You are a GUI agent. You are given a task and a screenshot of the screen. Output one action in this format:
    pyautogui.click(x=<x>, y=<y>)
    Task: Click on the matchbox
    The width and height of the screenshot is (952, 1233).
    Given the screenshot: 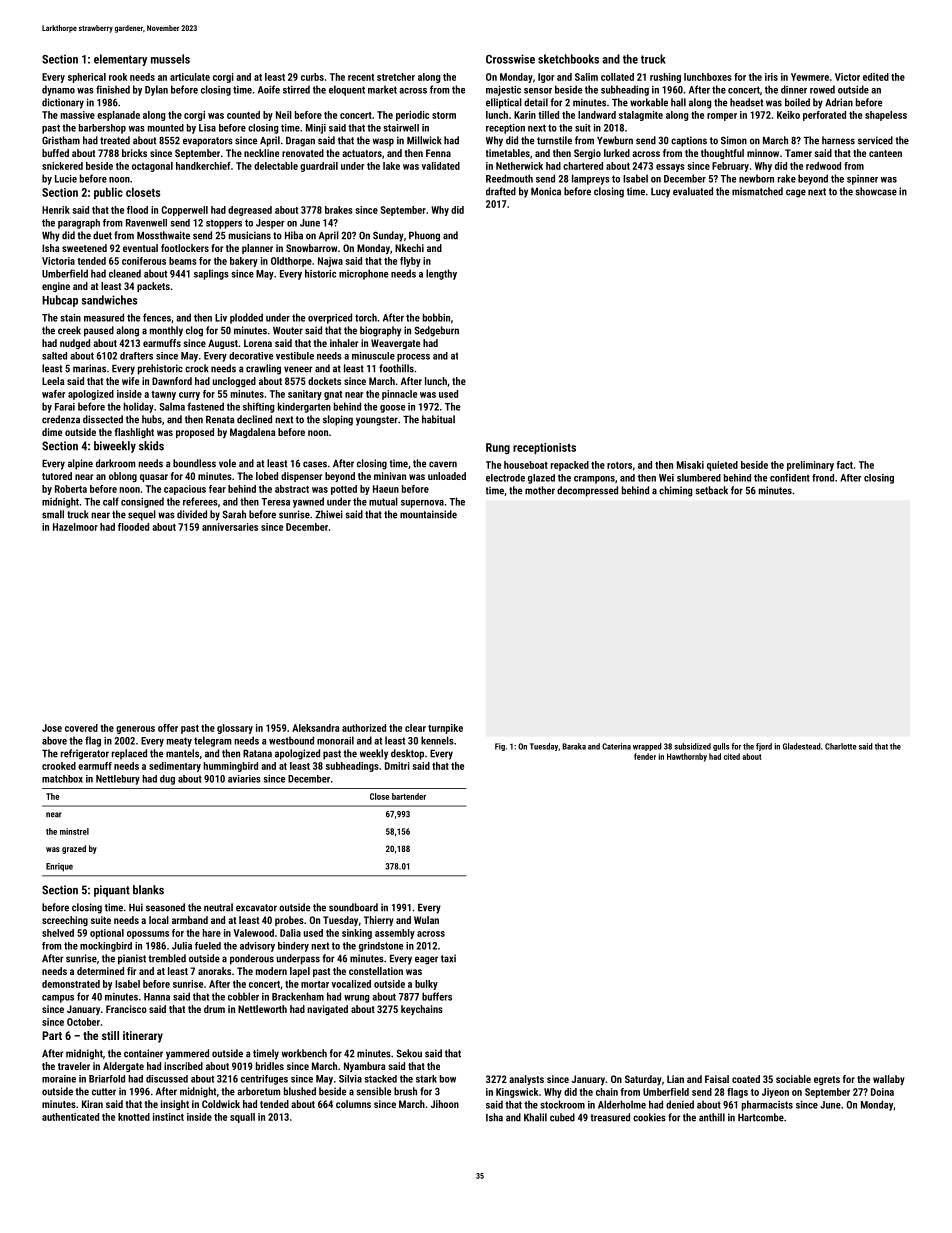 What is the action you would take?
    pyautogui.click(x=62, y=779)
